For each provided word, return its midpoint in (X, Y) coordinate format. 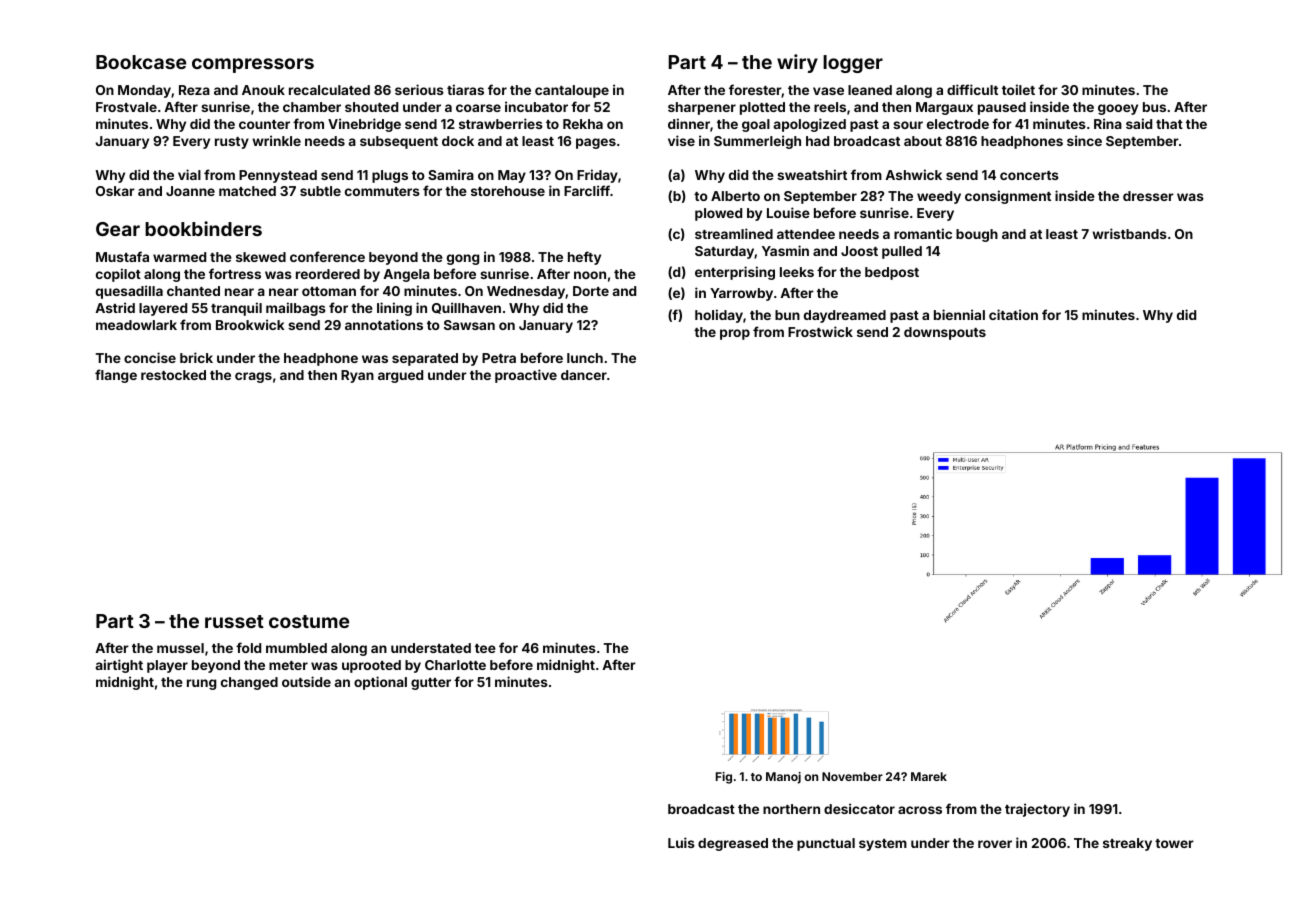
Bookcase (141, 62)
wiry (797, 63)
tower (1174, 843)
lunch (585, 358)
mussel (180, 648)
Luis (681, 842)
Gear (118, 229)
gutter (431, 684)
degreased (733, 844)
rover (995, 844)
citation (1013, 314)
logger (853, 64)
